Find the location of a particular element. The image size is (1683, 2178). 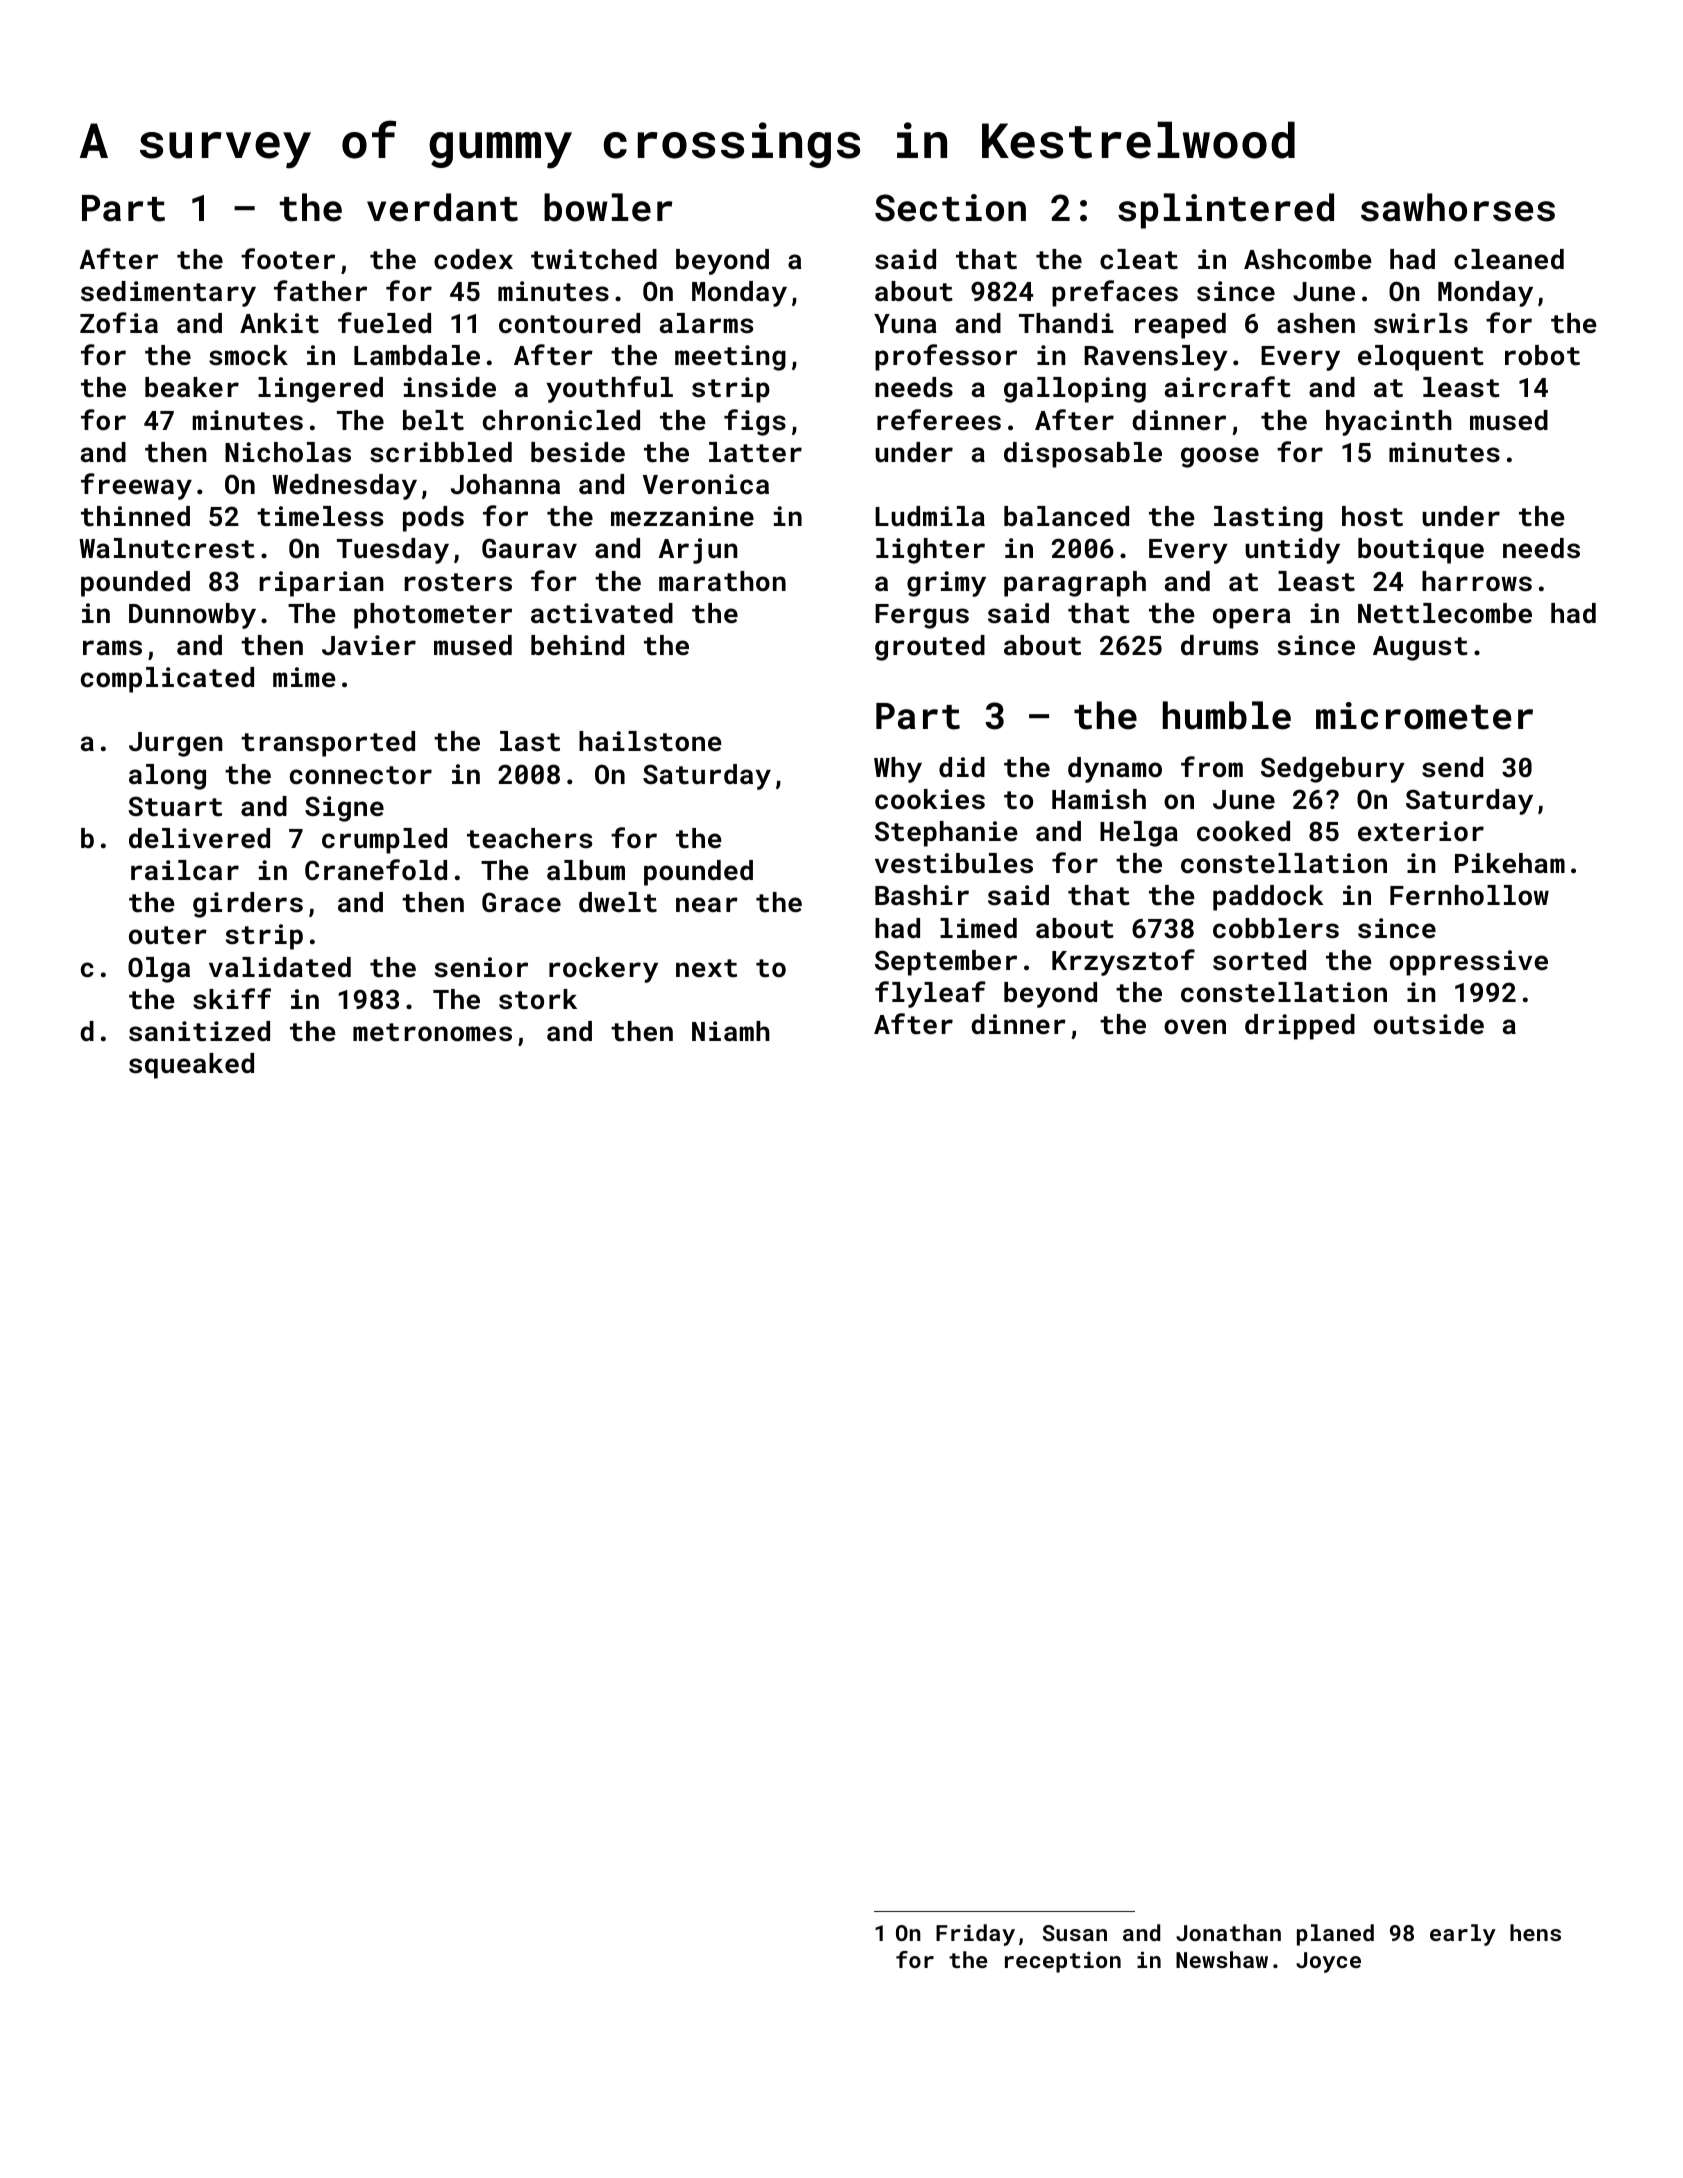

squeaked is located at coordinates (191, 1066).
